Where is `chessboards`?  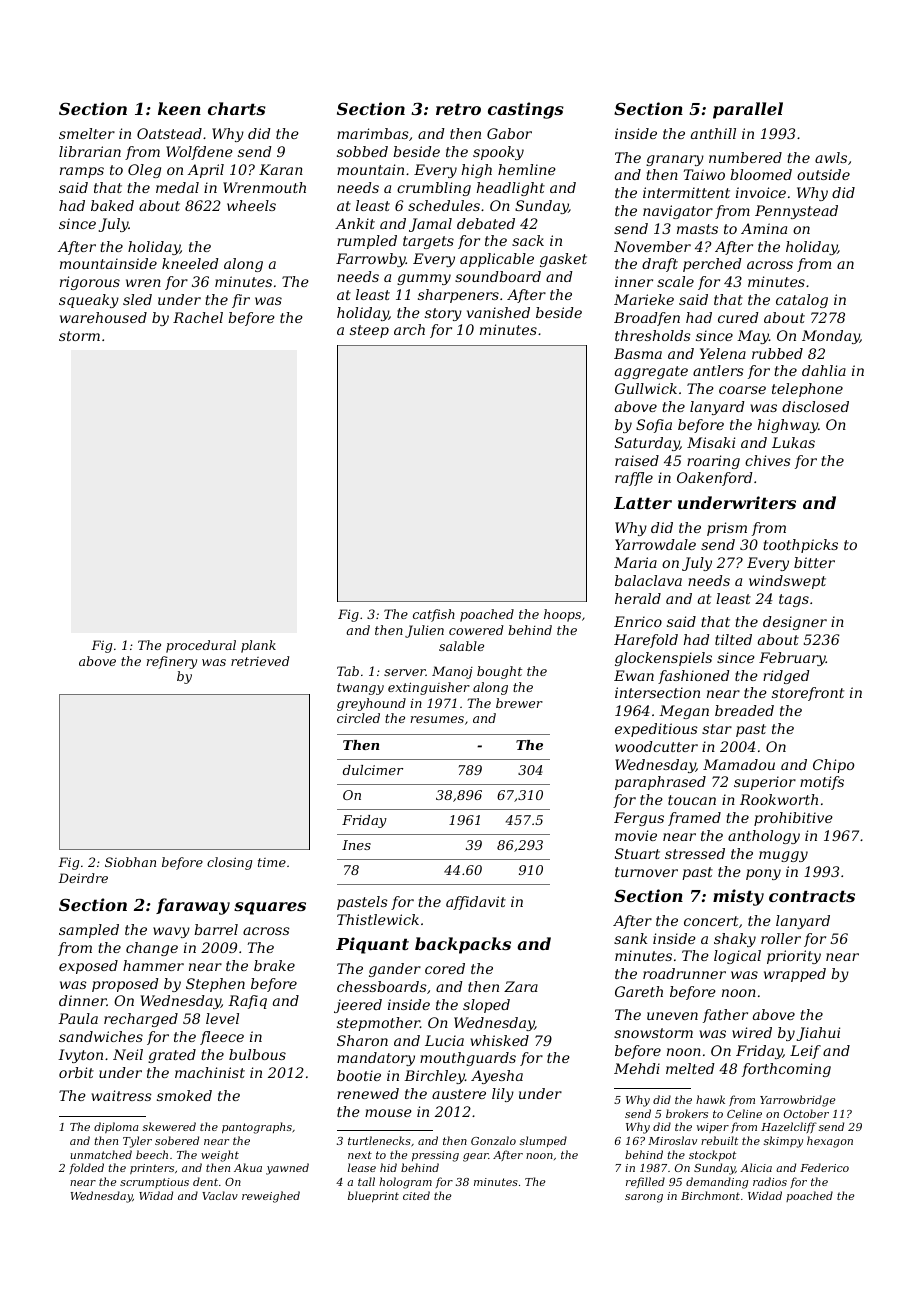
chessboards is located at coordinates (382, 986).
